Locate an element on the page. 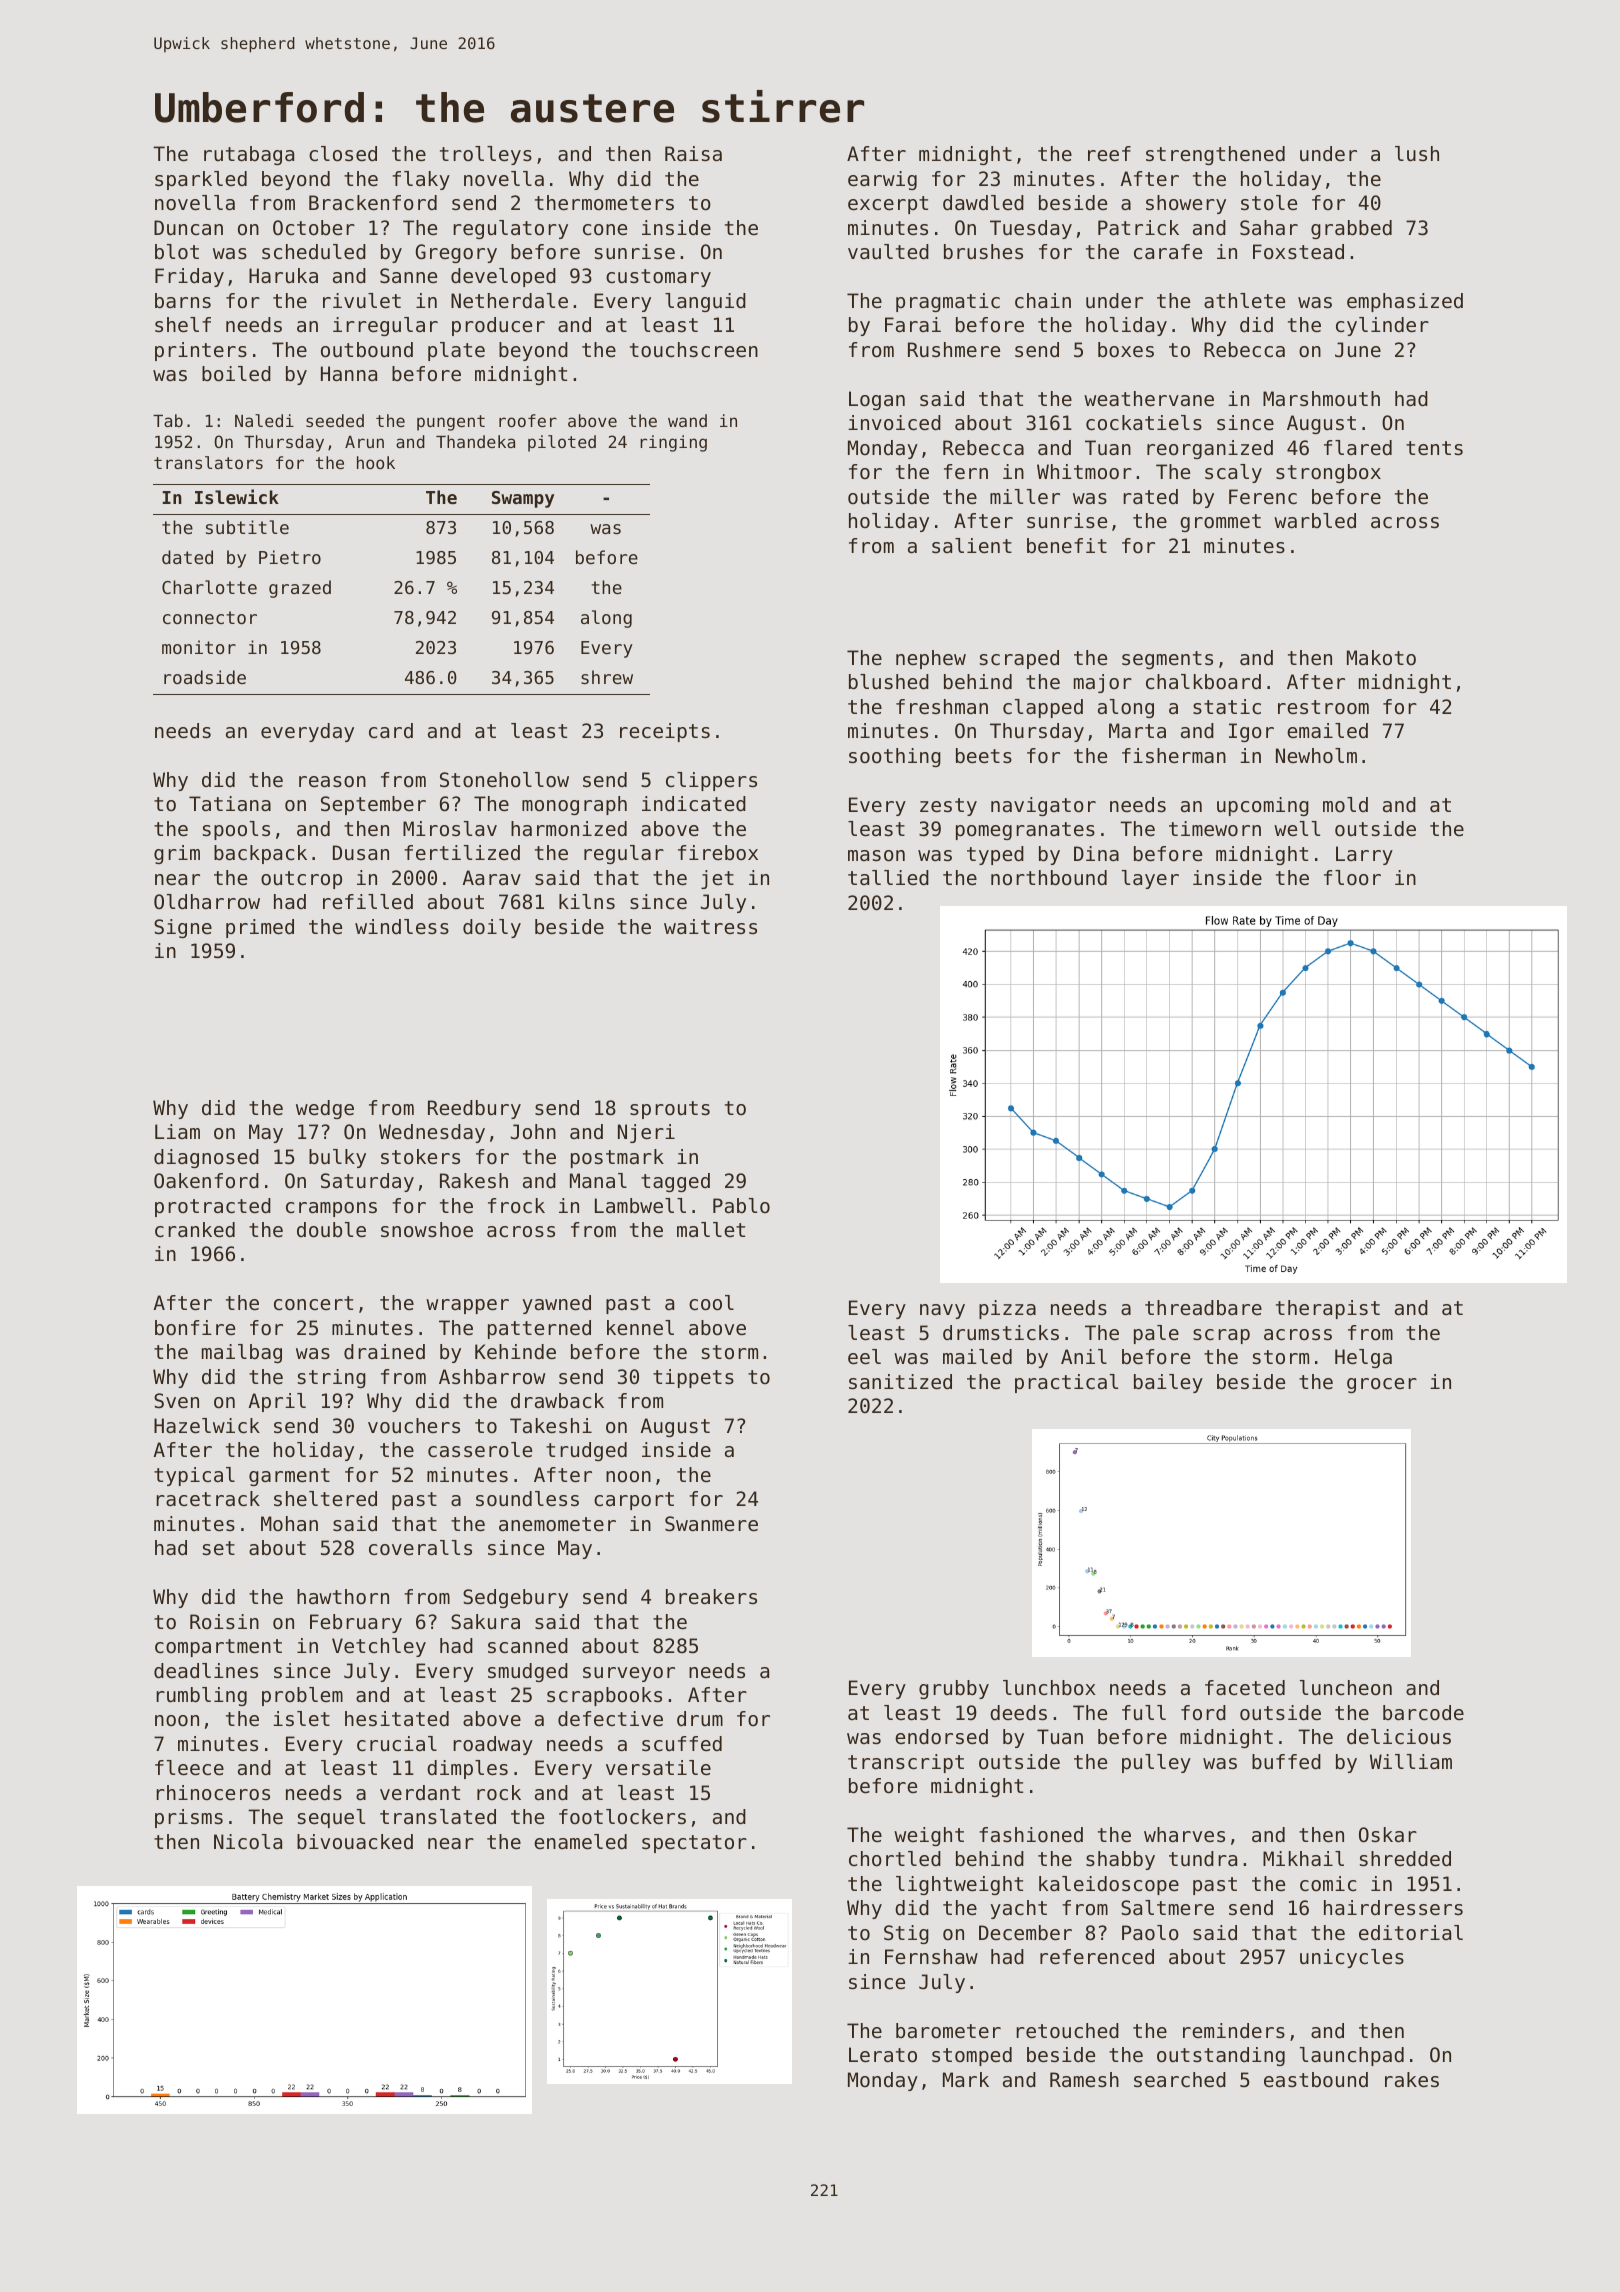 The width and height of the page is (1620, 2292). sprouts is located at coordinates (670, 1110).
